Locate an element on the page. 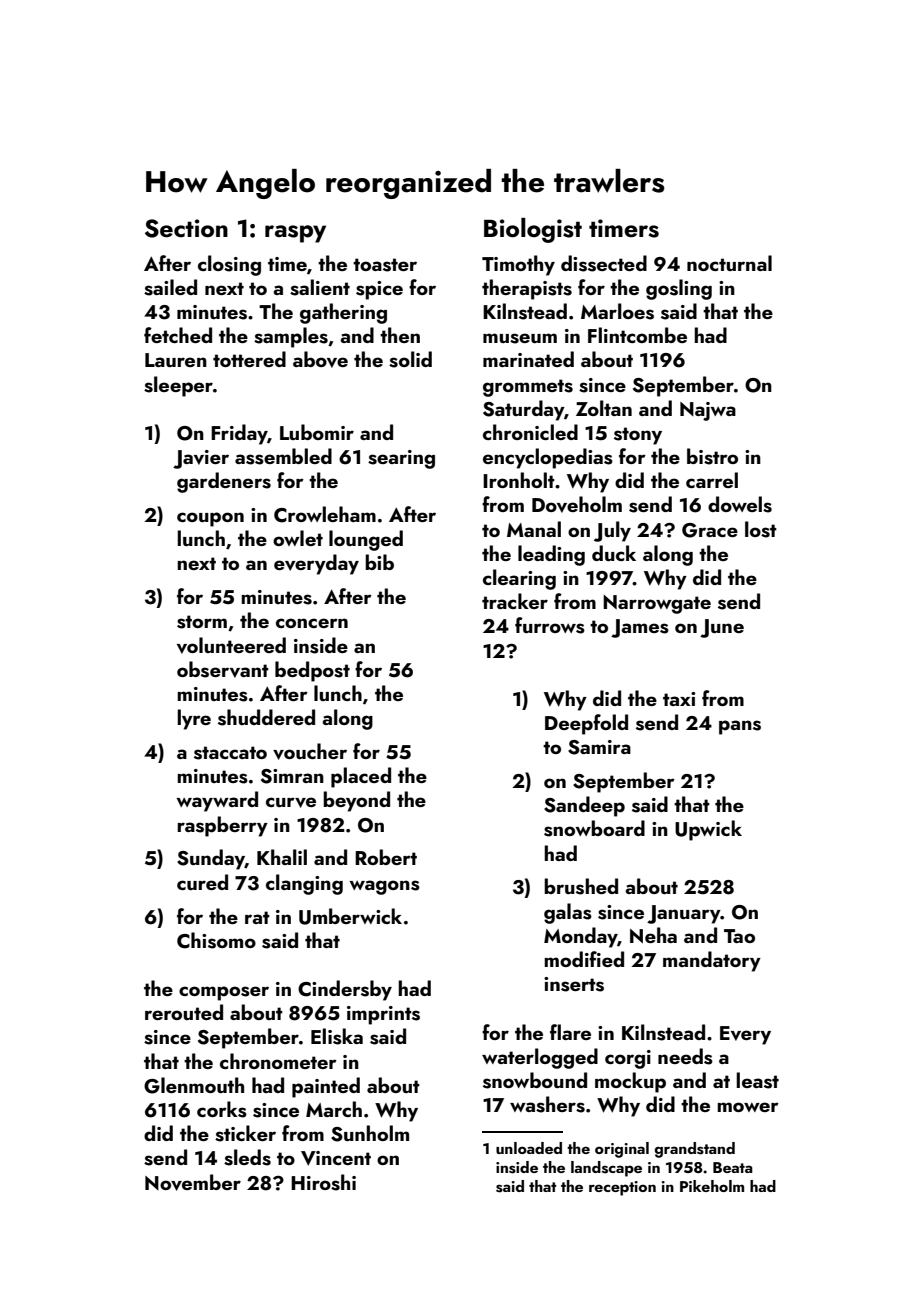 The height and width of the image is (1311, 924). bib is located at coordinates (379, 562).
